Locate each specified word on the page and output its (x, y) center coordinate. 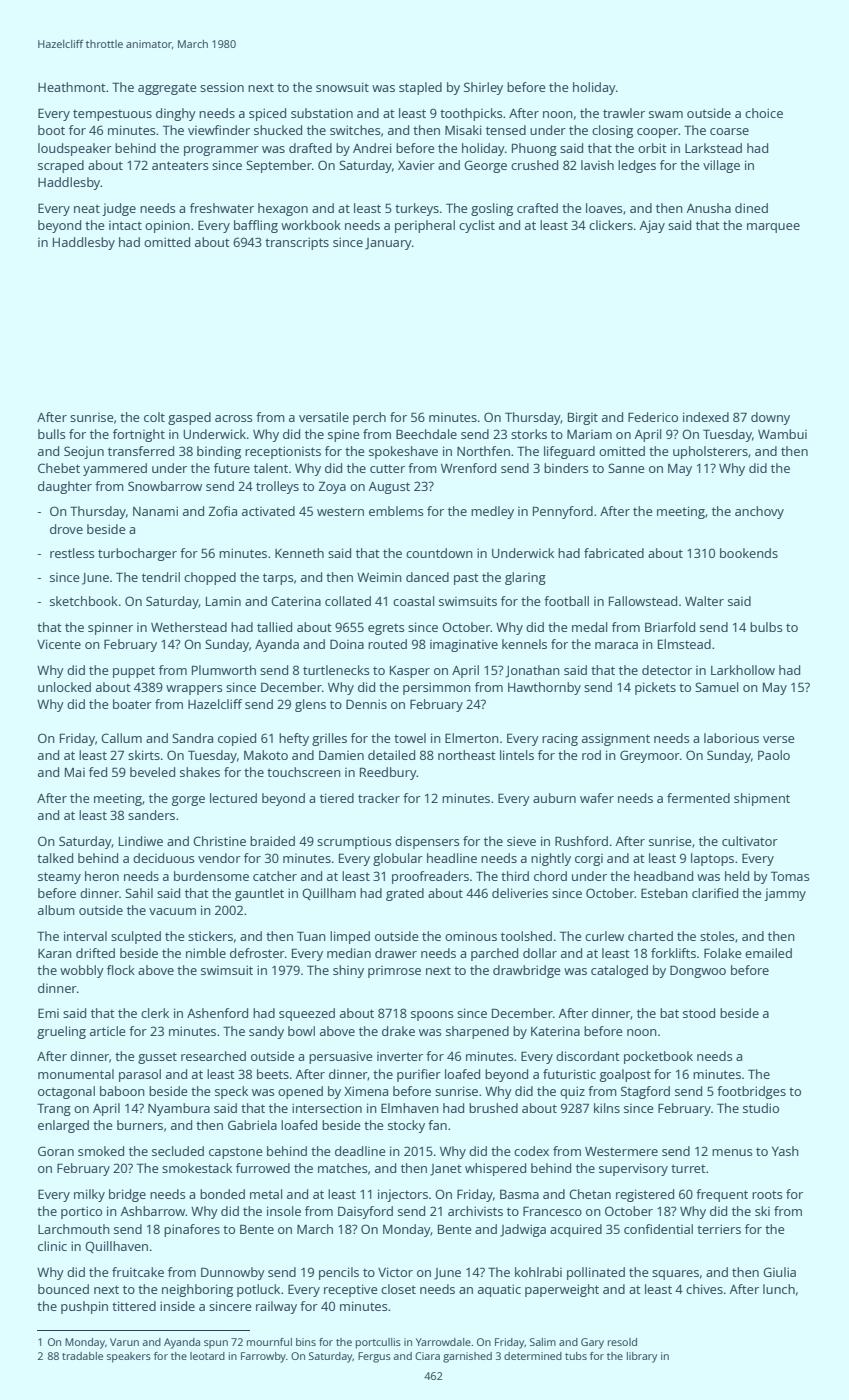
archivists (475, 1211)
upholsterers (710, 452)
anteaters (180, 165)
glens (310, 705)
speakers (129, 1357)
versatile (324, 417)
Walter (704, 601)
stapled (420, 88)
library (642, 1357)
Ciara (427, 1356)
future (232, 468)
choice (764, 113)
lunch (779, 1289)
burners (140, 1125)
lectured (233, 798)
